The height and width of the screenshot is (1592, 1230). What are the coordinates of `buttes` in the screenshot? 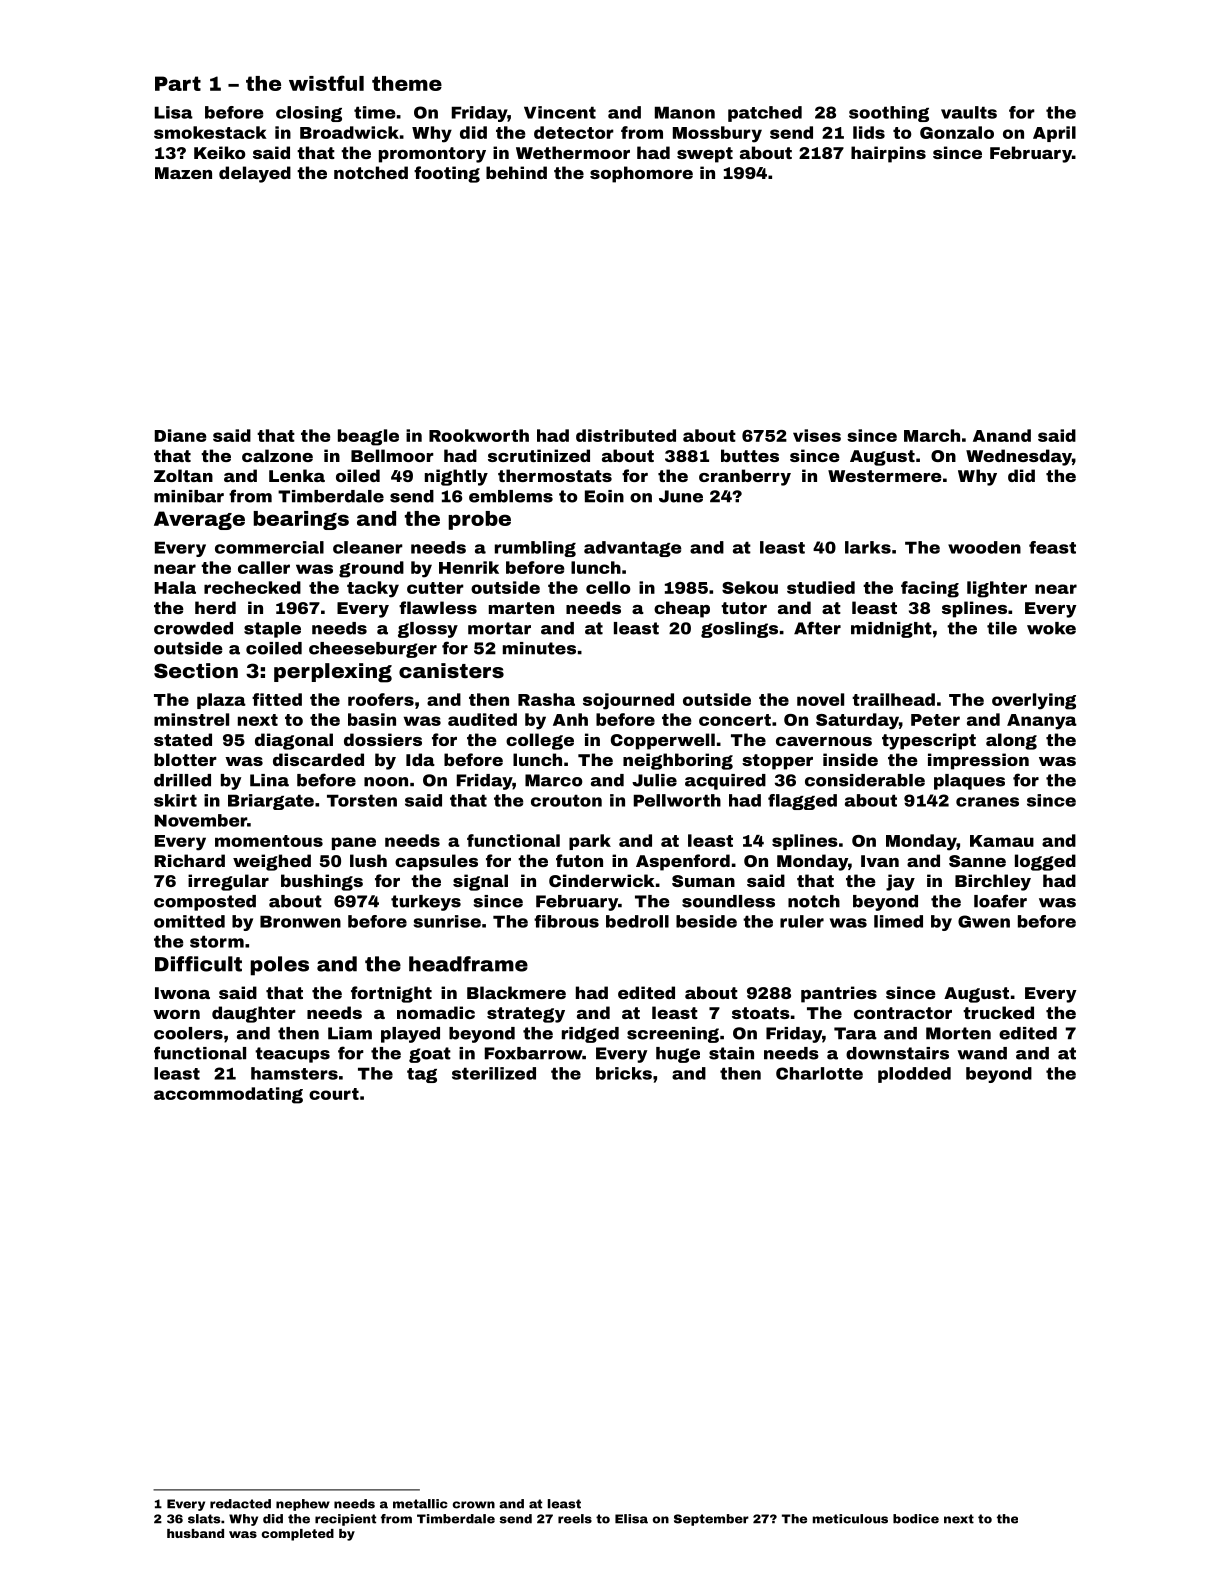 It's located at (750, 455).
